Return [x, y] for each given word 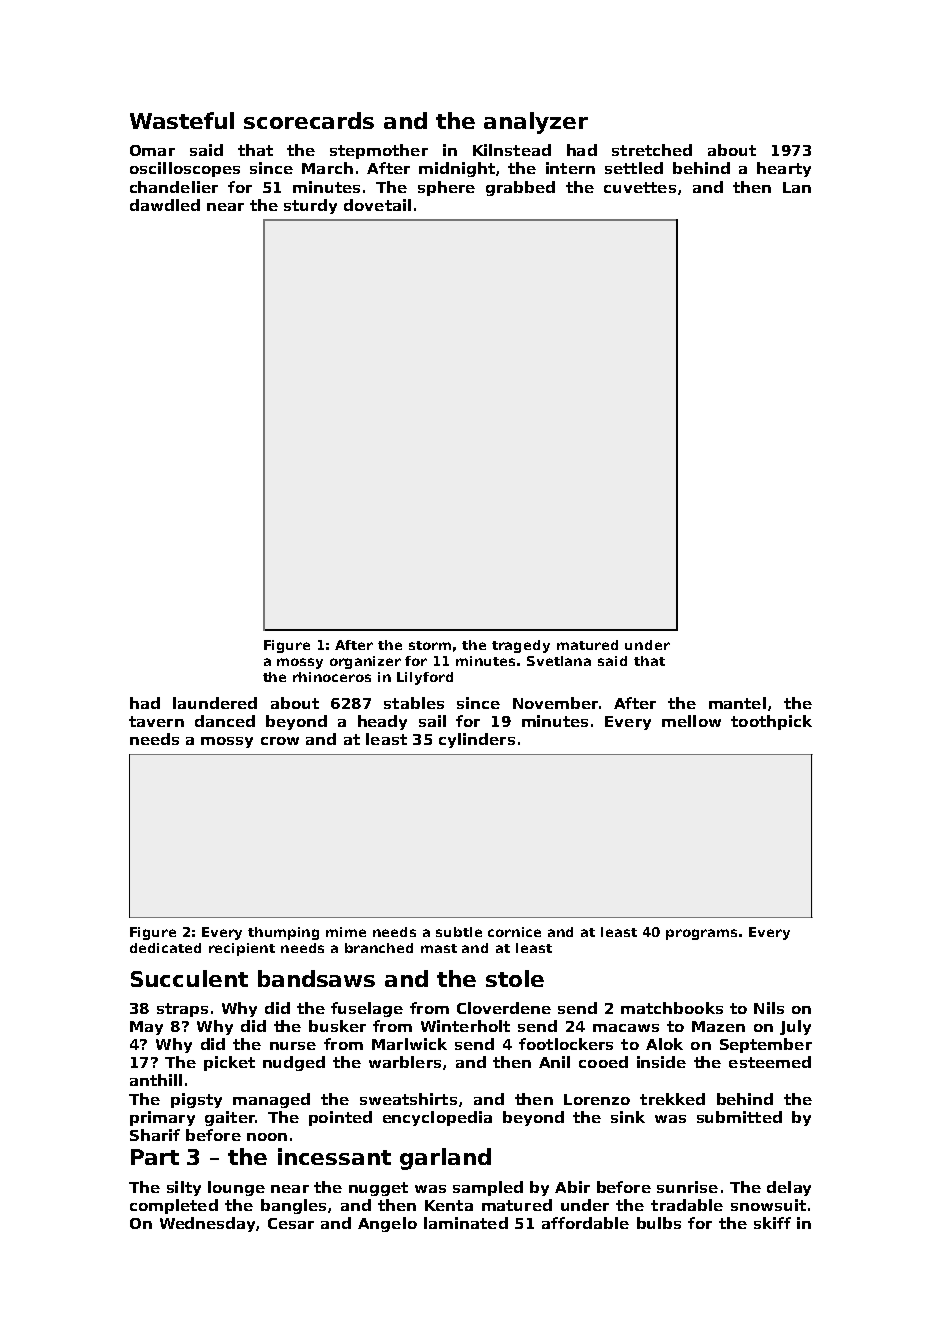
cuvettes [640, 187]
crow [280, 741]
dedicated [165, 948]
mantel [737, 703]
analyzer [536, 123]
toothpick [771, 722]
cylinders [477, 740]
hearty [784, 169]
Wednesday [207, 1224]
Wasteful [182, 120]
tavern [156, 721]
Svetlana [559, 661]
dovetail [377, 205]
